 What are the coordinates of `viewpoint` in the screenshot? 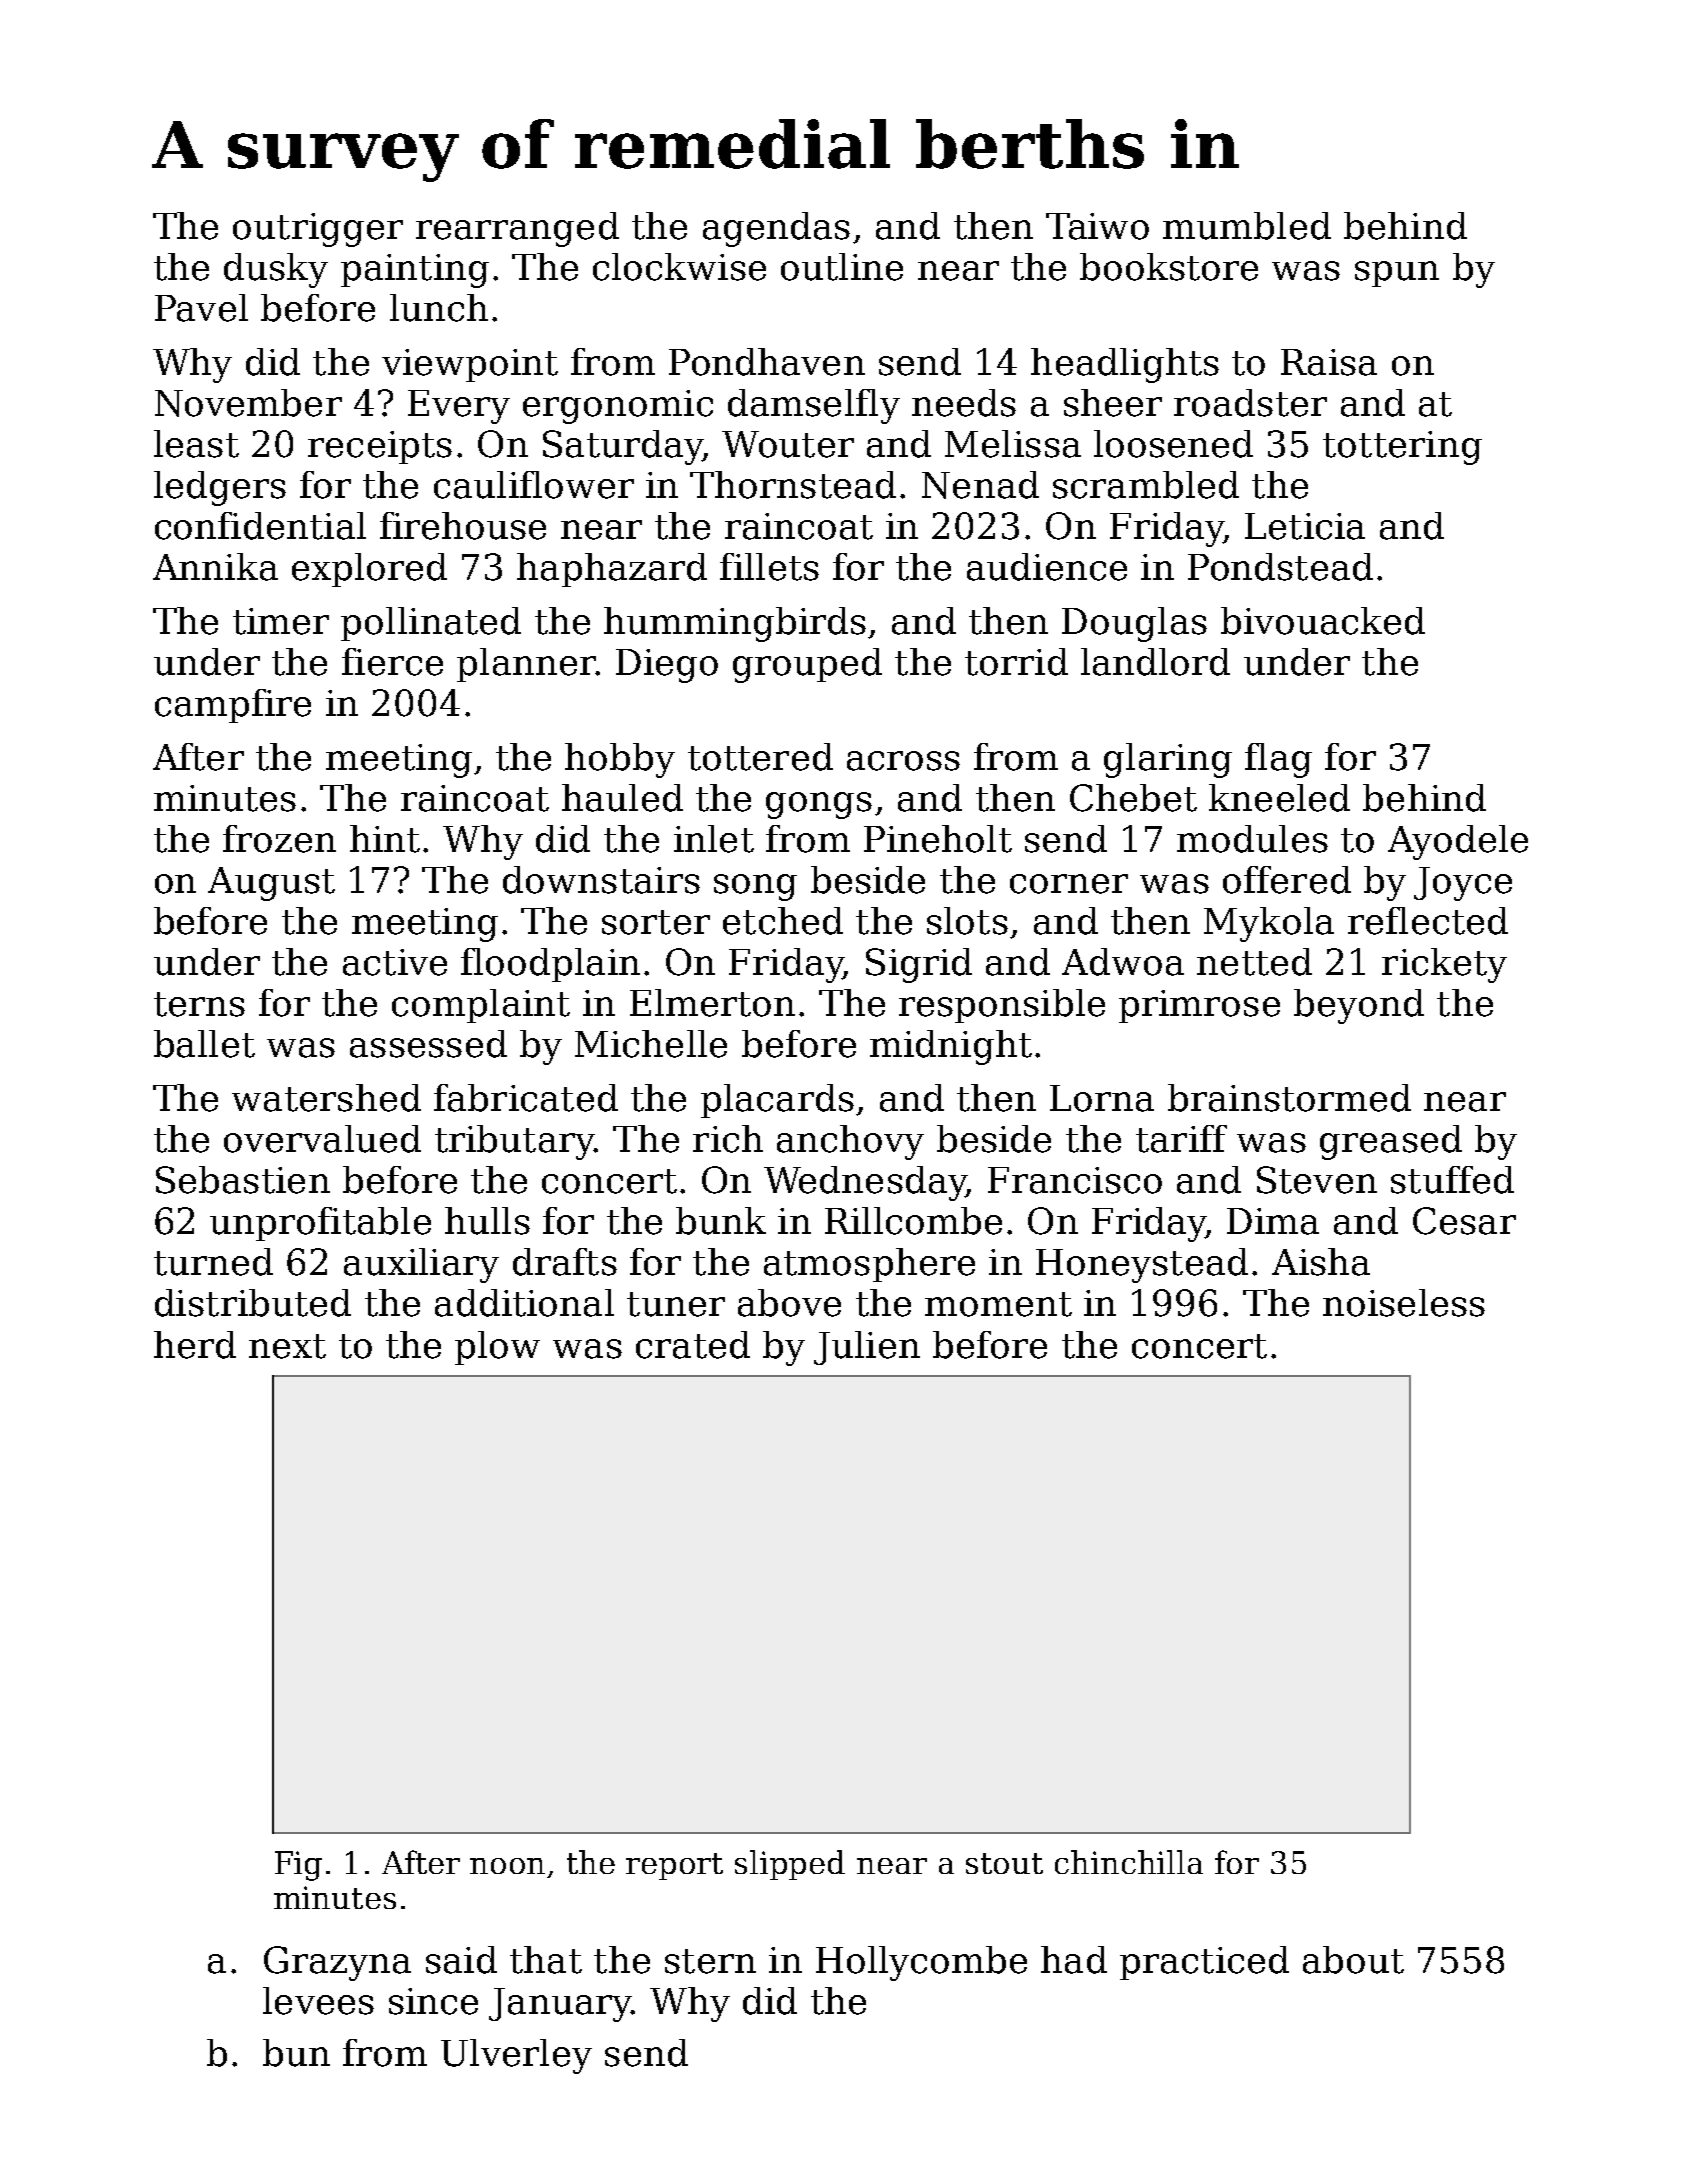 It's located at (470, 365).
